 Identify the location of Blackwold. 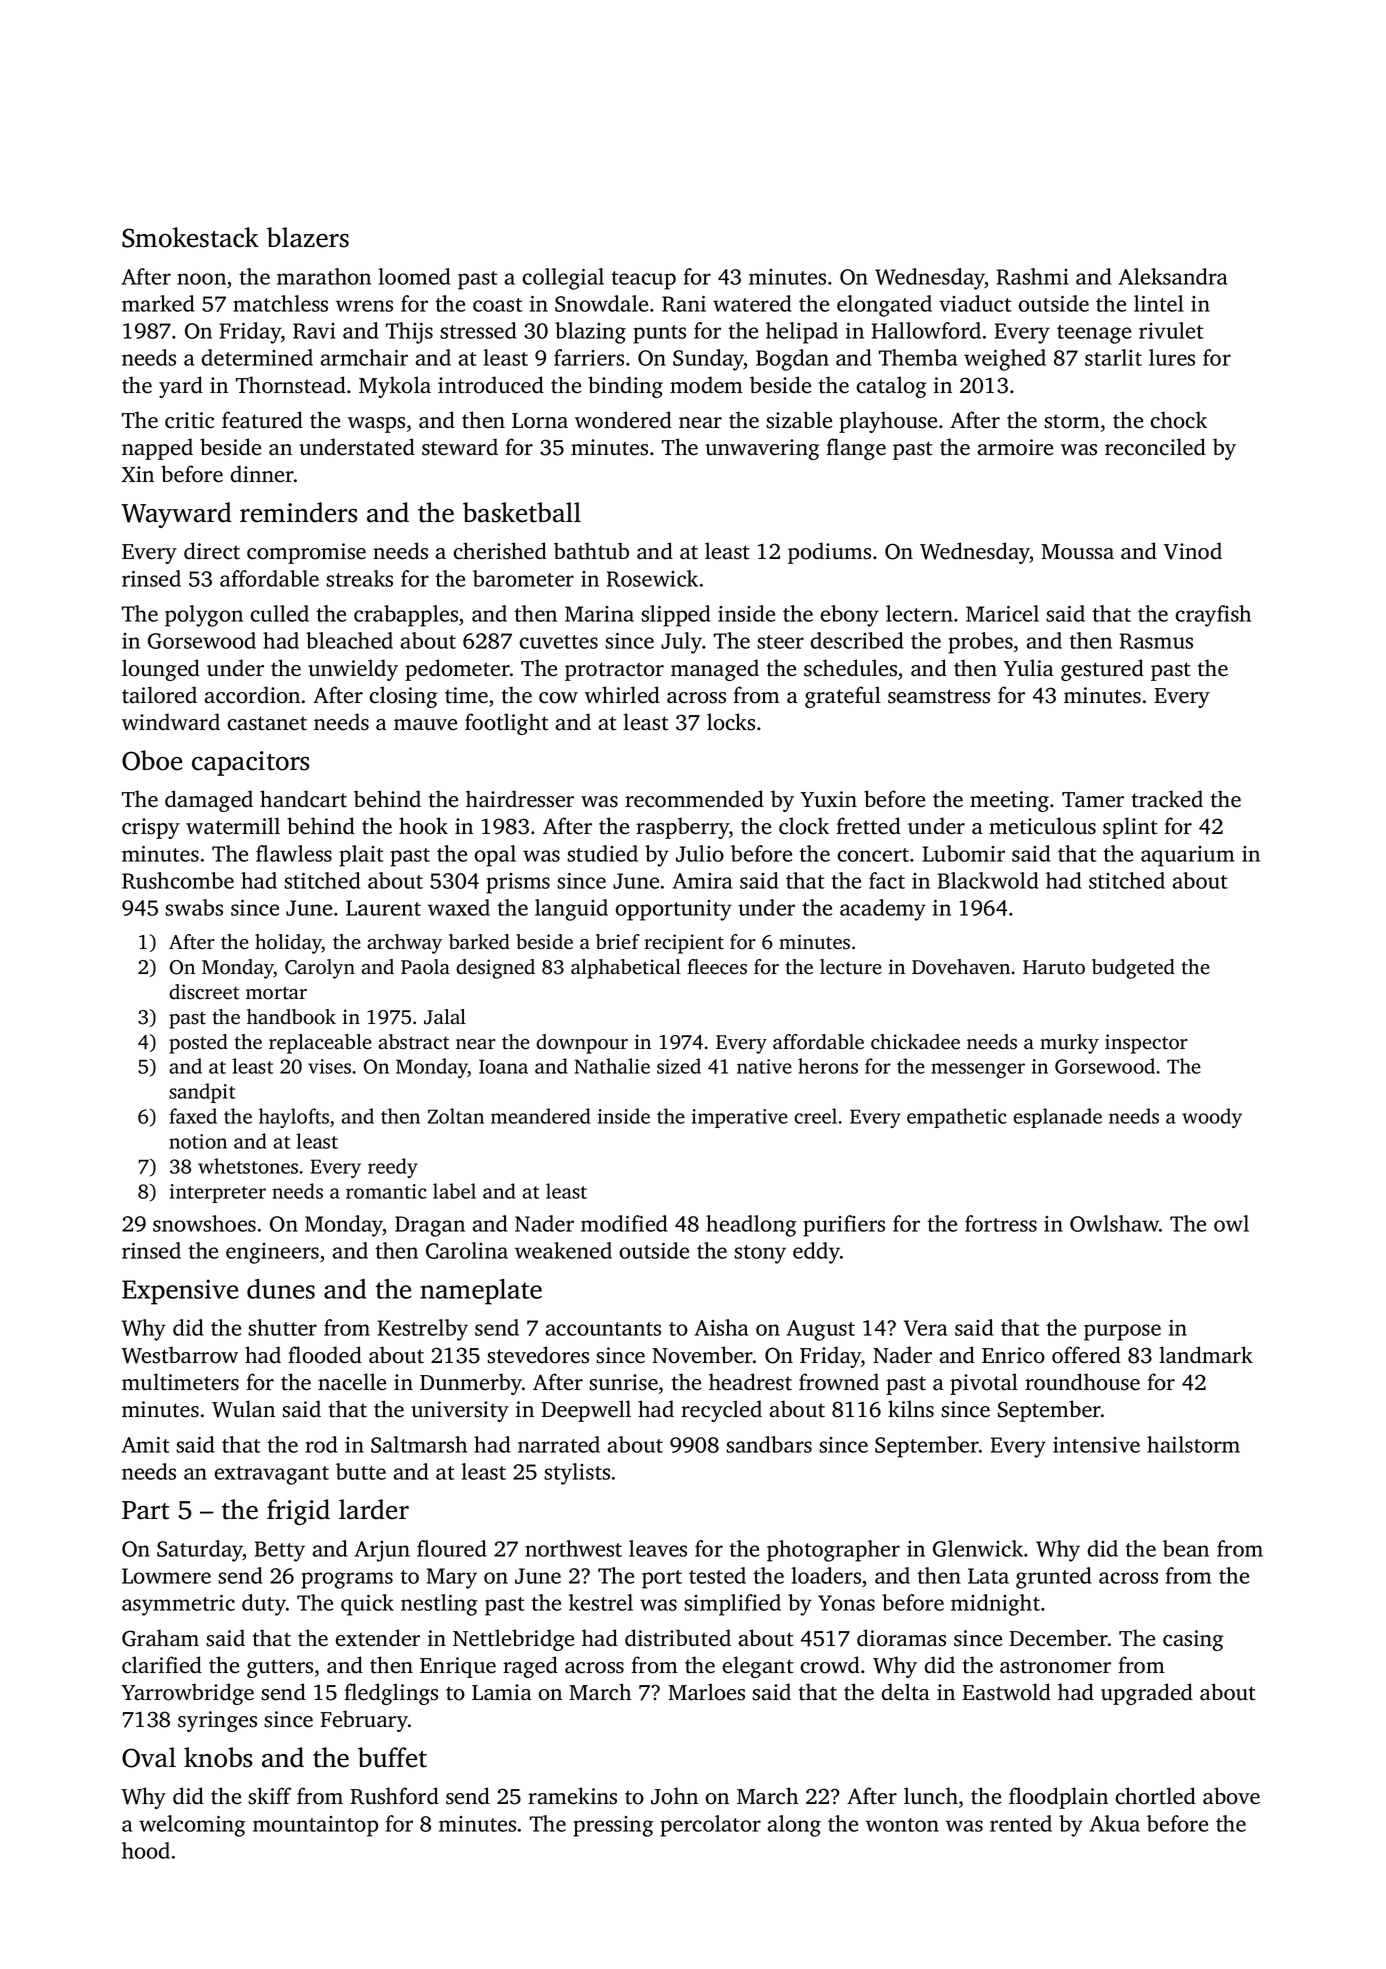
(988, 880).
